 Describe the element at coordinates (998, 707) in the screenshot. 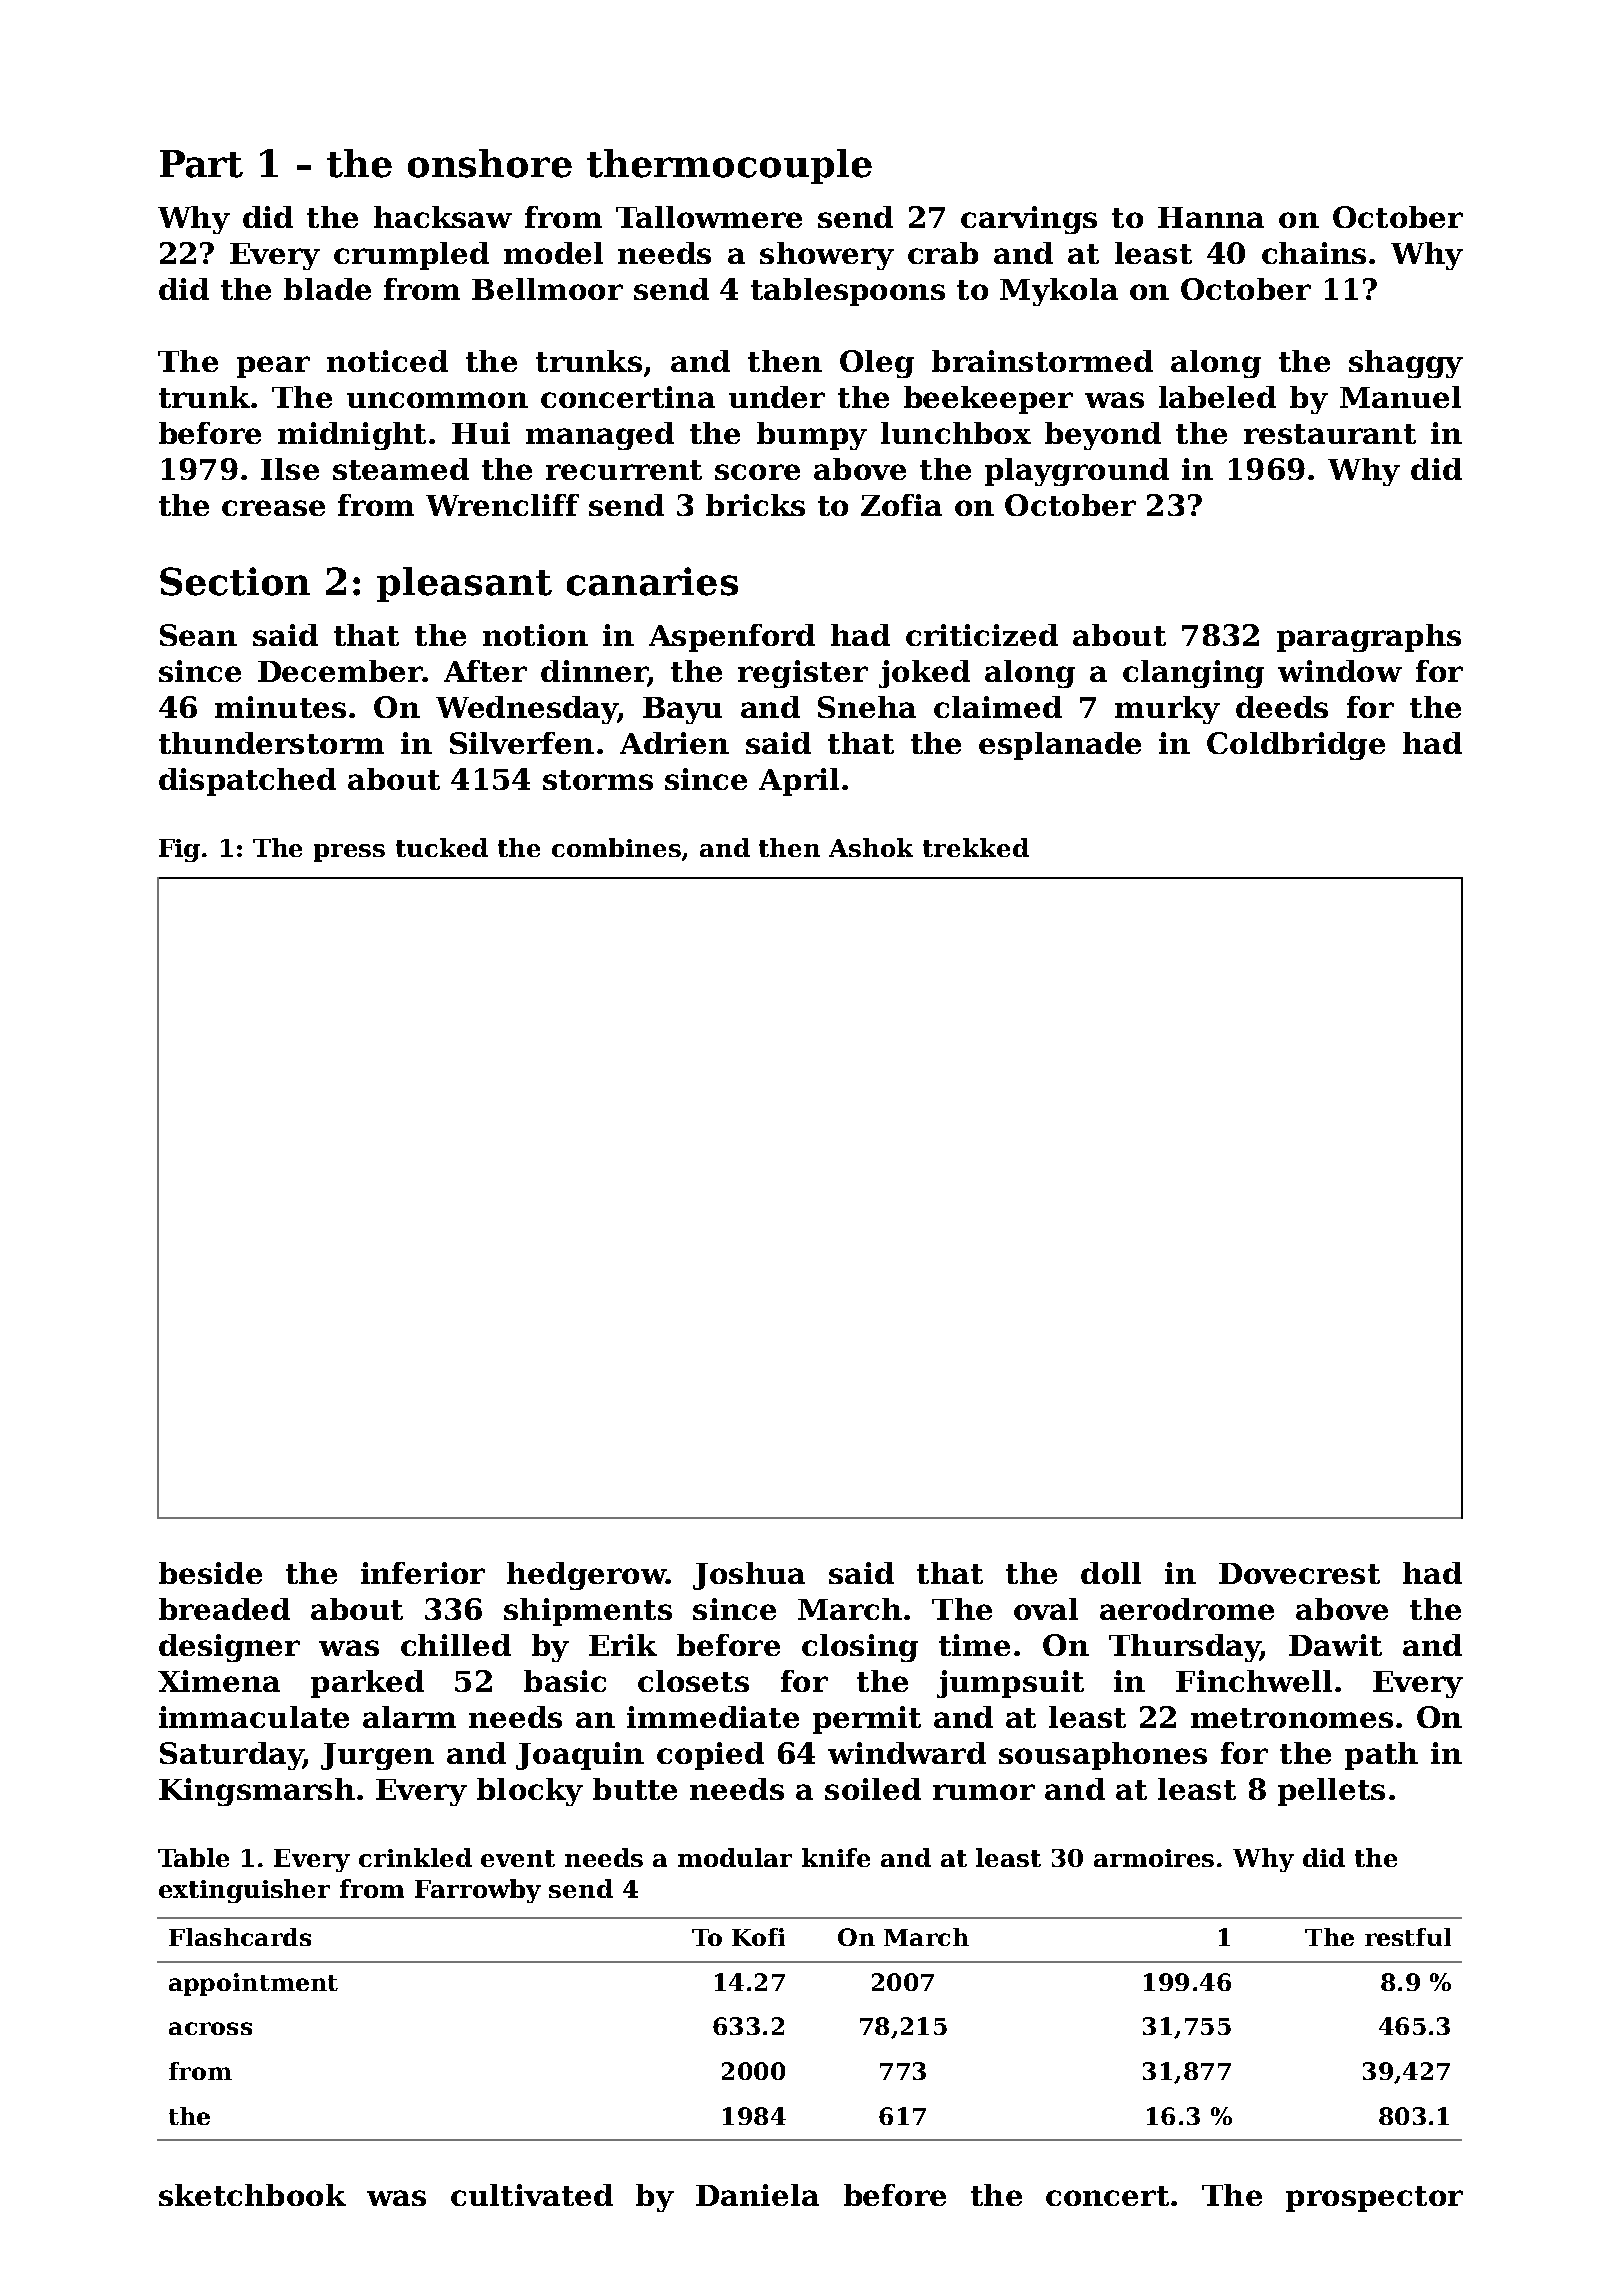

I see `claimed` at that location.
